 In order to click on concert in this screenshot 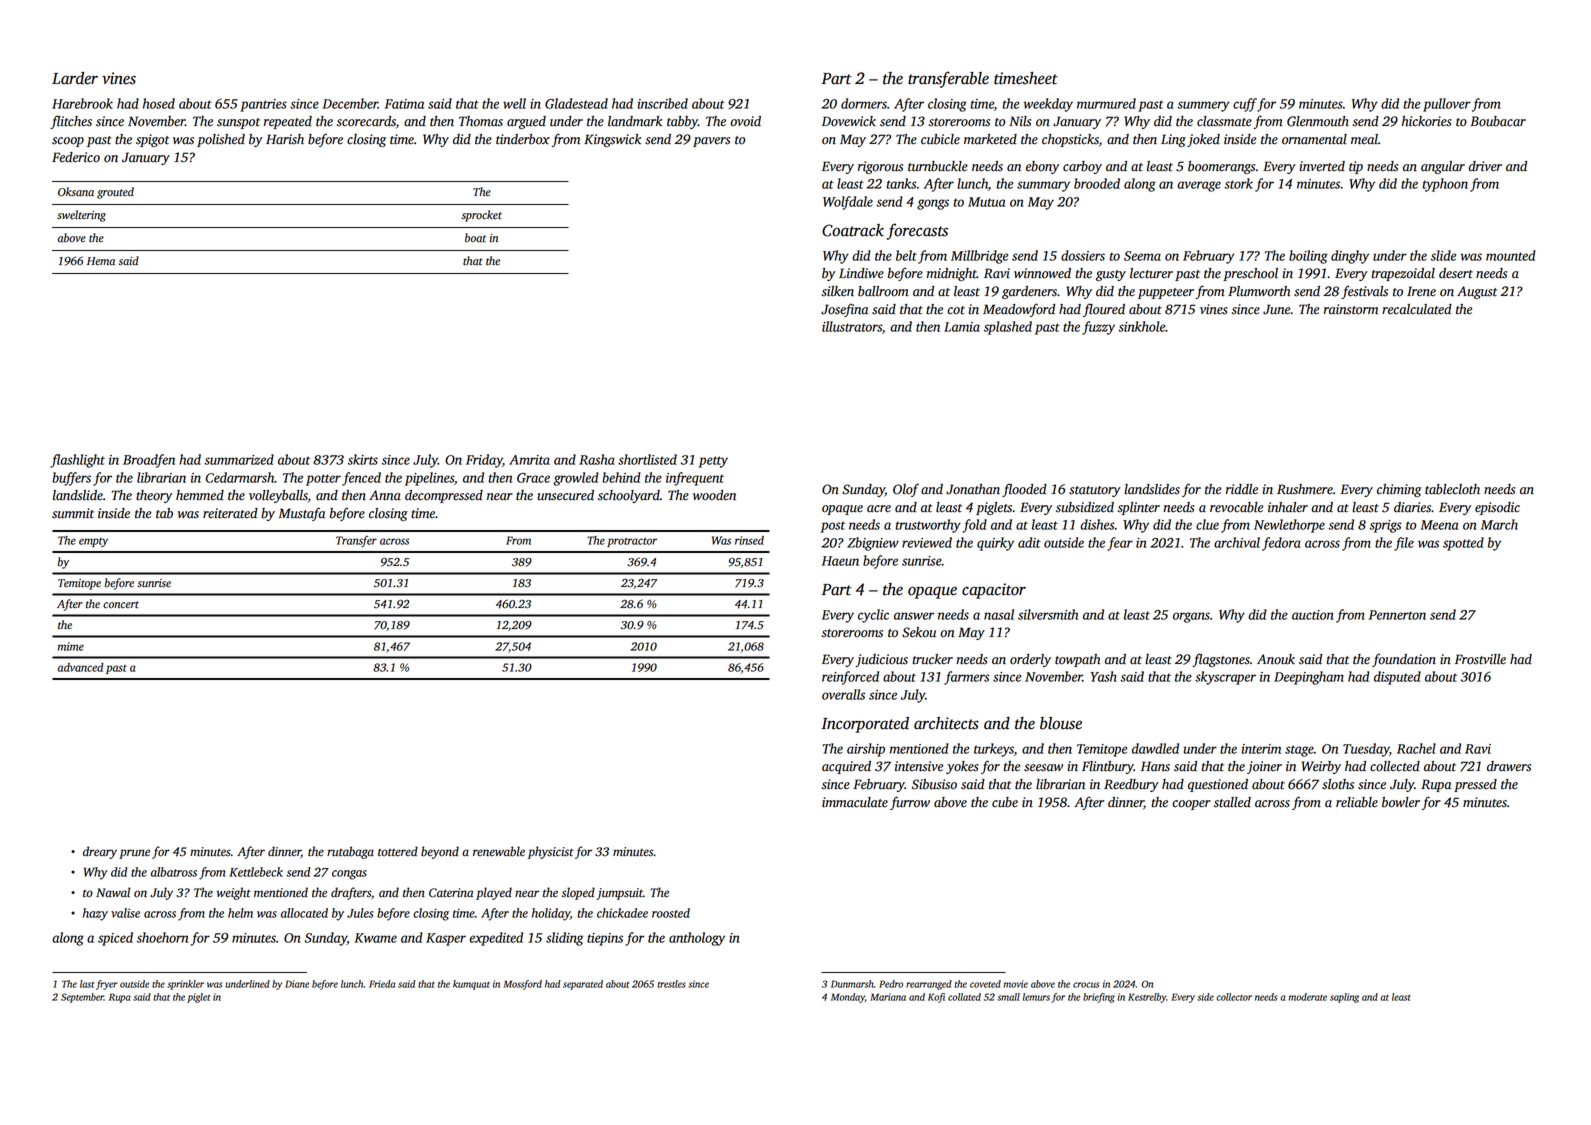, I will do `click(121, 605)`.
